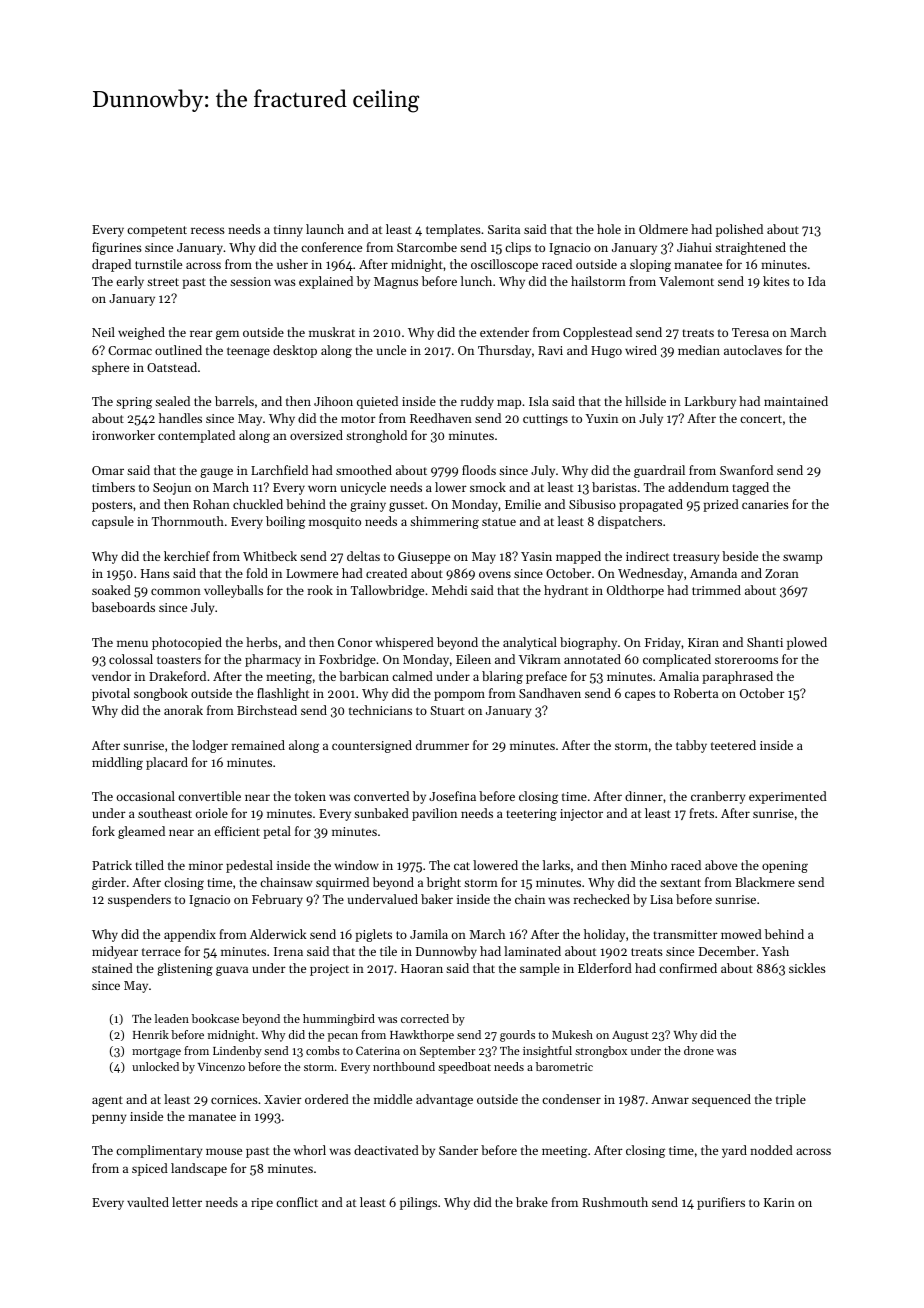  I want to click on lunch, so click(476, 281).
